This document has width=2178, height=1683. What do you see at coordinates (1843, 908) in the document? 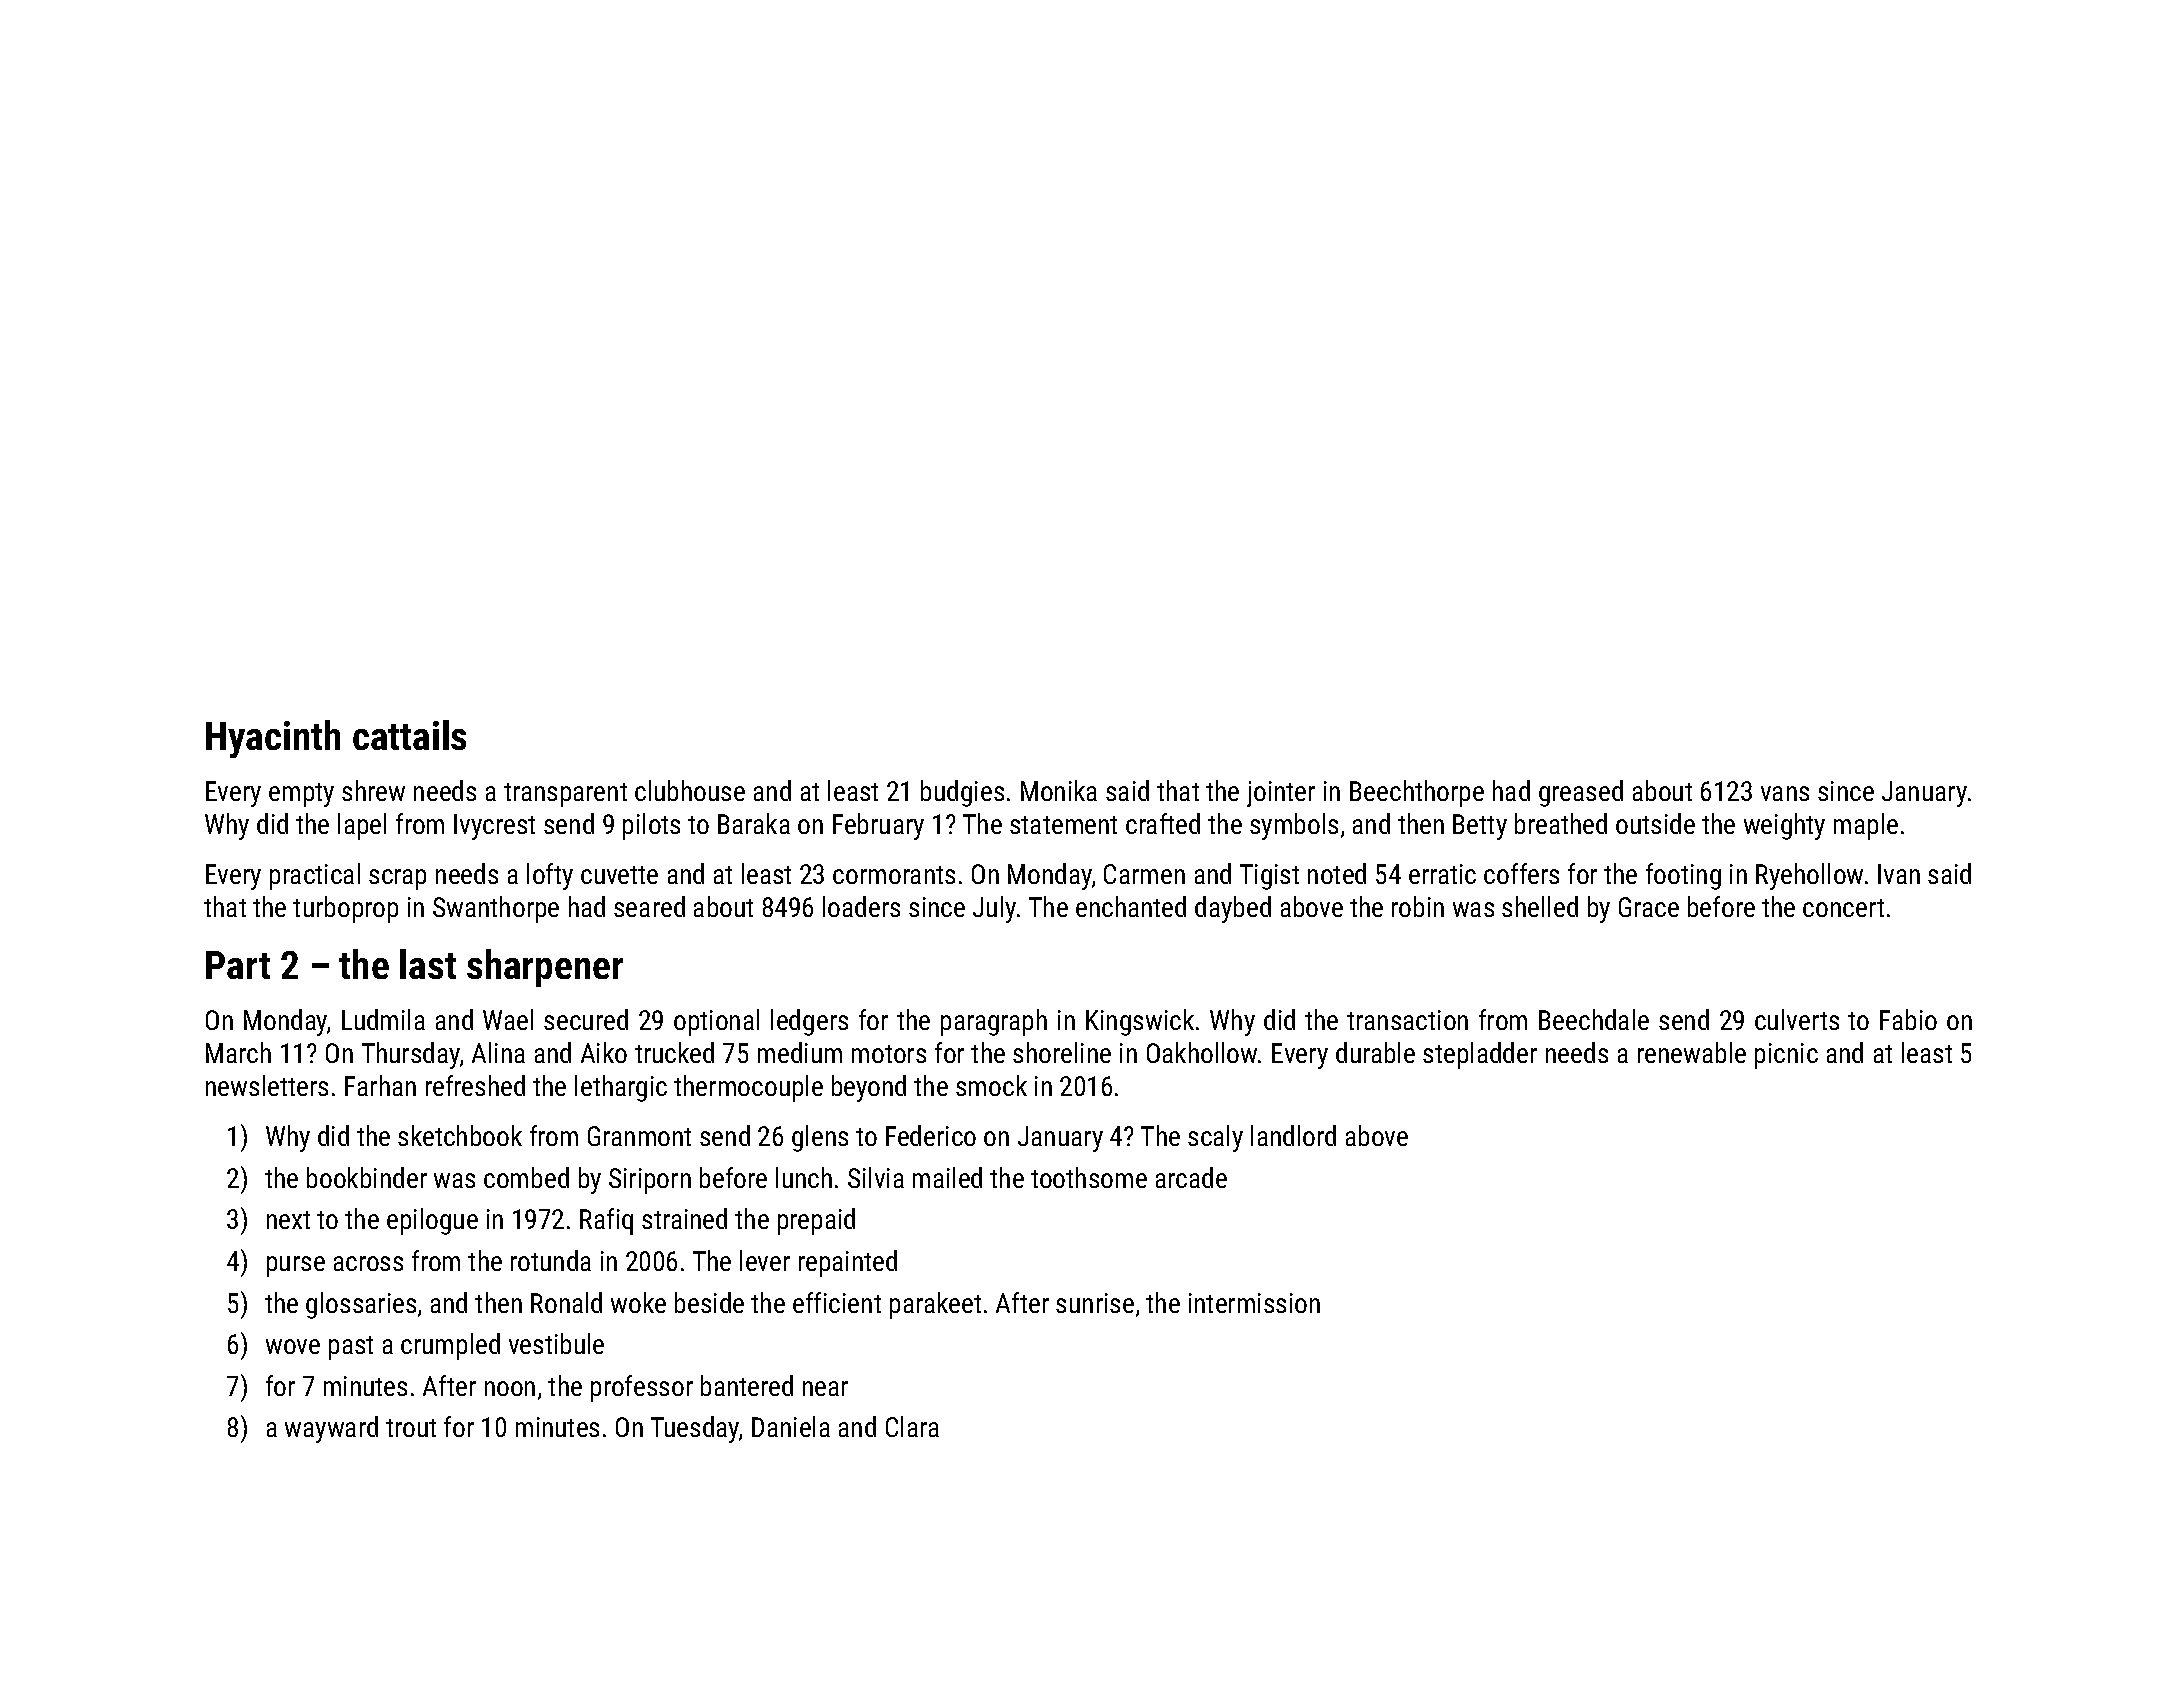
I see `concert` at bounding box center [1843, 908].
